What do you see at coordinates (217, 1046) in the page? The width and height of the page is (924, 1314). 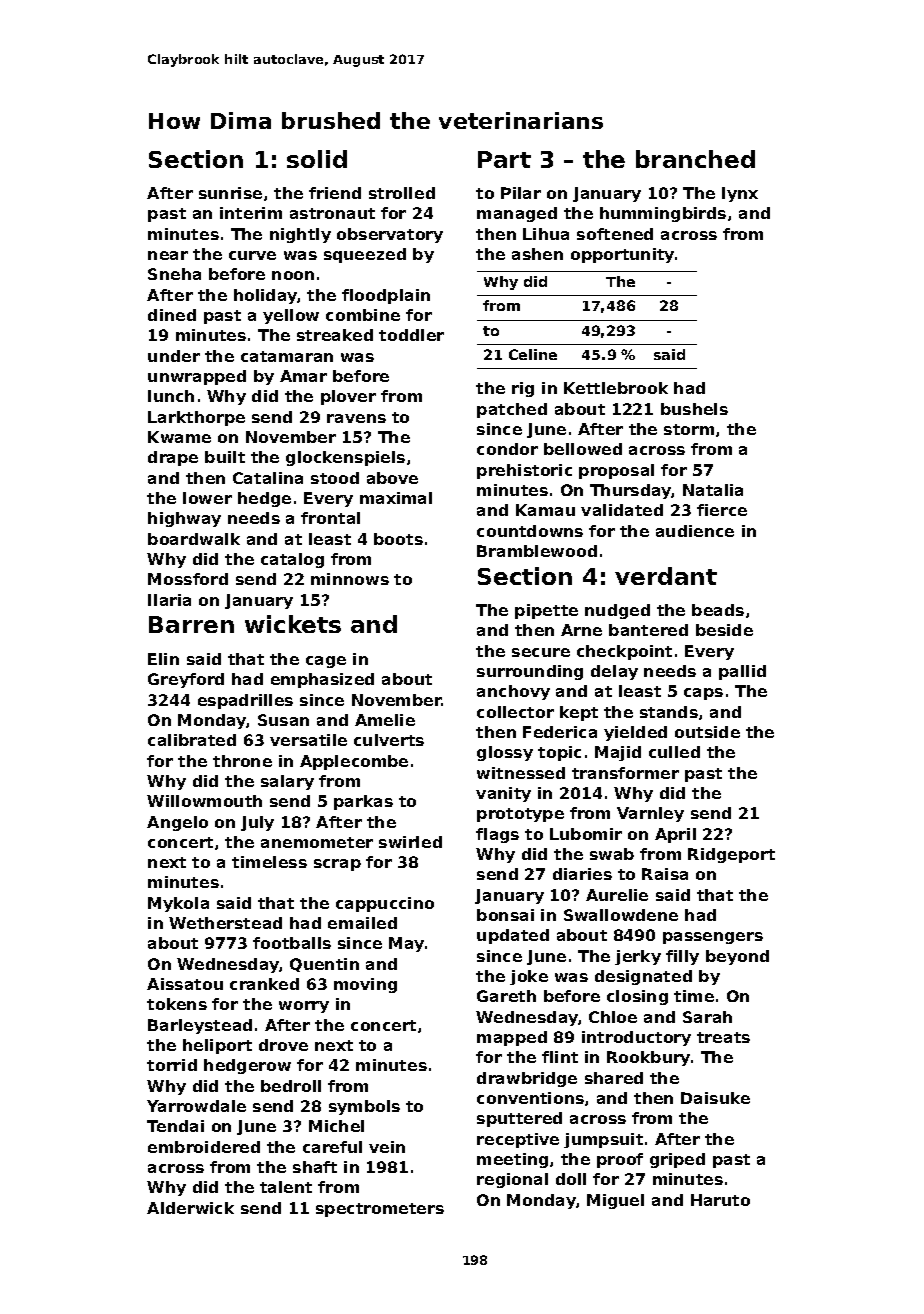 I see `heliport` at bounding box center [217, 1046].
